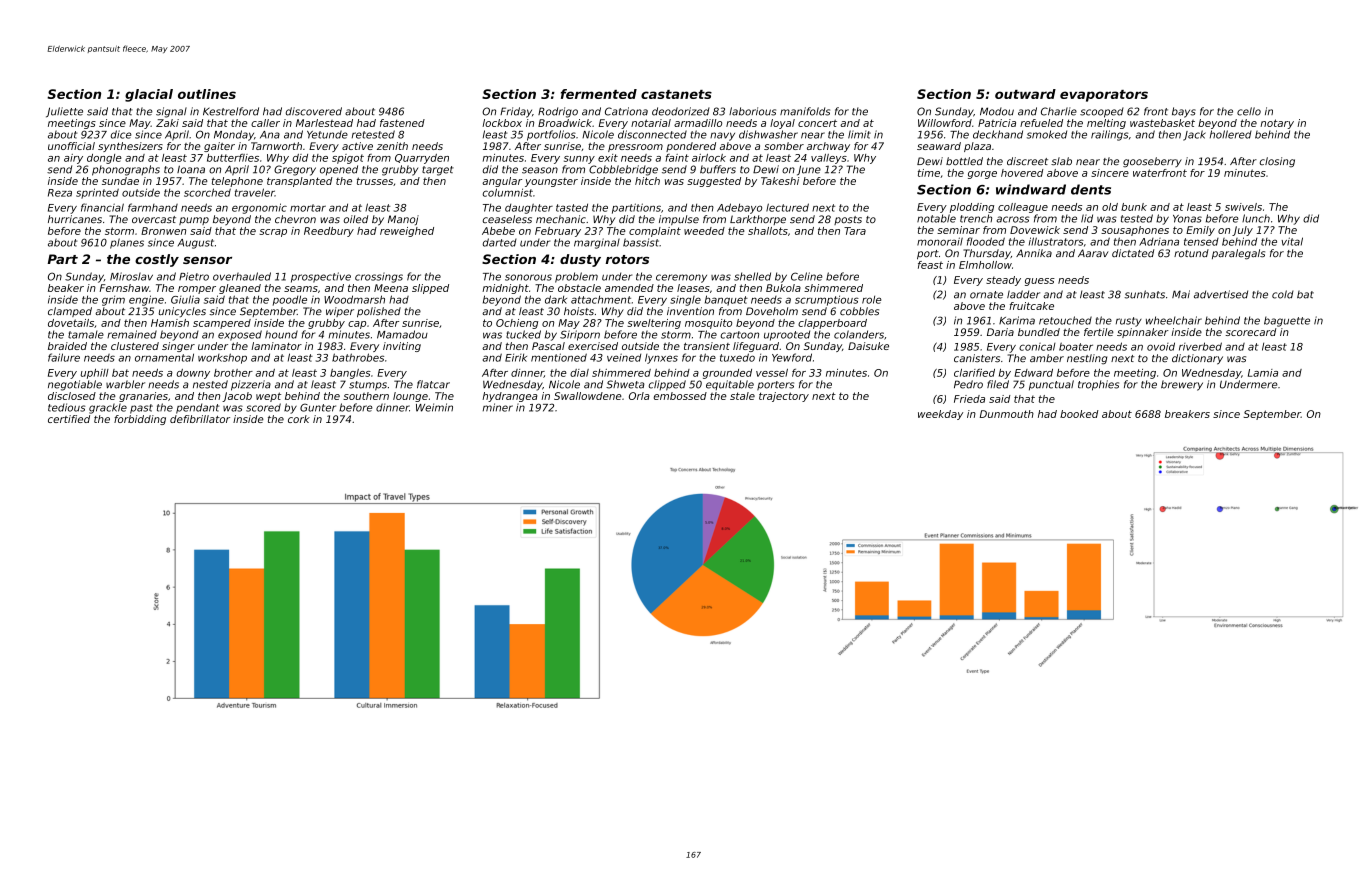 The height and width of the page is (887, 1372). What do you see at coordinates (940, 415) in the page?
I see `weekday` at bounding box center [940, 415].
